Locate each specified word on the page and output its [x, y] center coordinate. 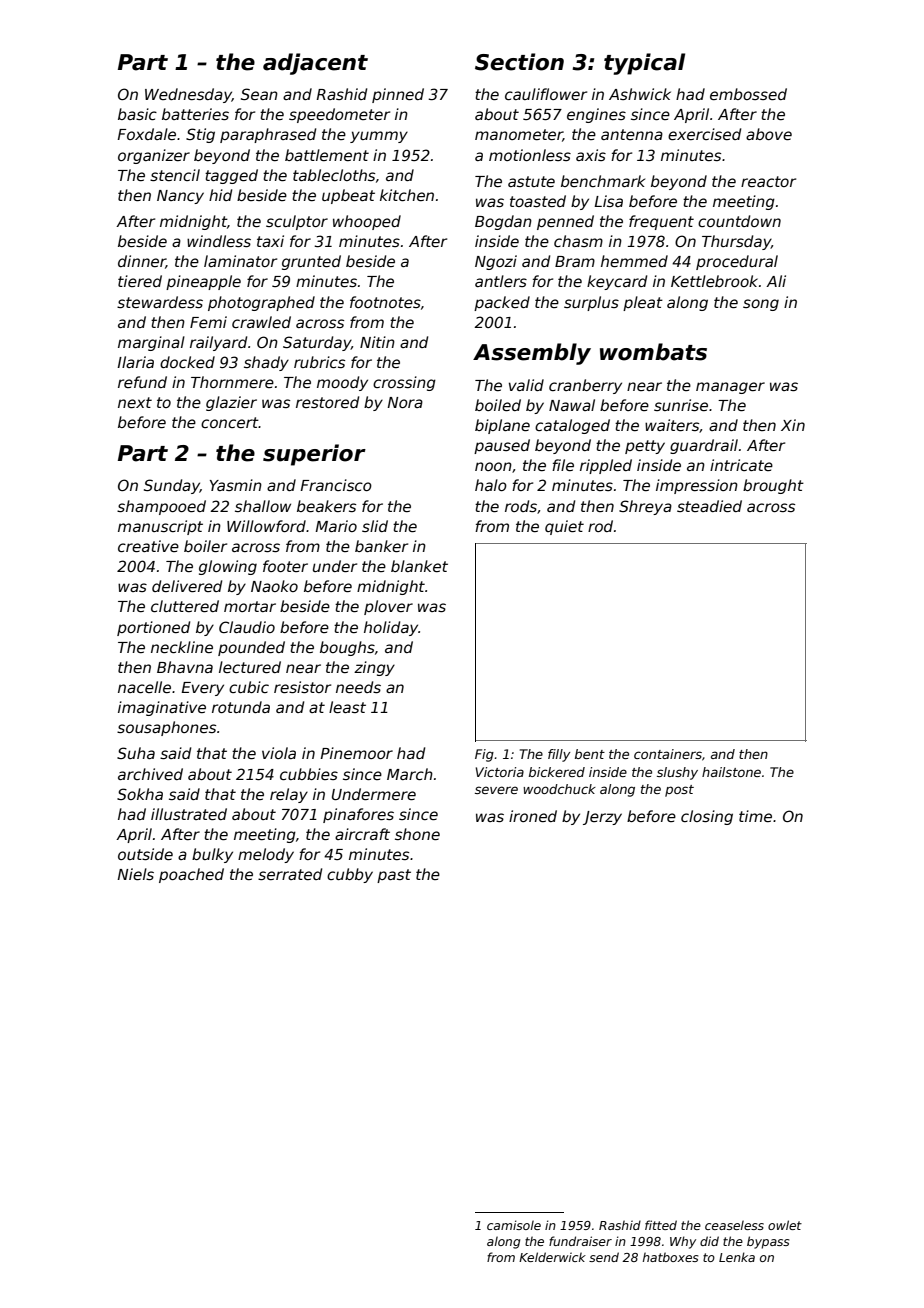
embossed [748, 94]
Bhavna [185, 667]
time [755, 816]
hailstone [731, 772]
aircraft [362, 834]
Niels [135, 874]
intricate [741, 465]
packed [502, 303]
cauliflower [546, 94]
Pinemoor [356, 753]
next [135, 402]
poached [191, 875]
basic [137, 114]
